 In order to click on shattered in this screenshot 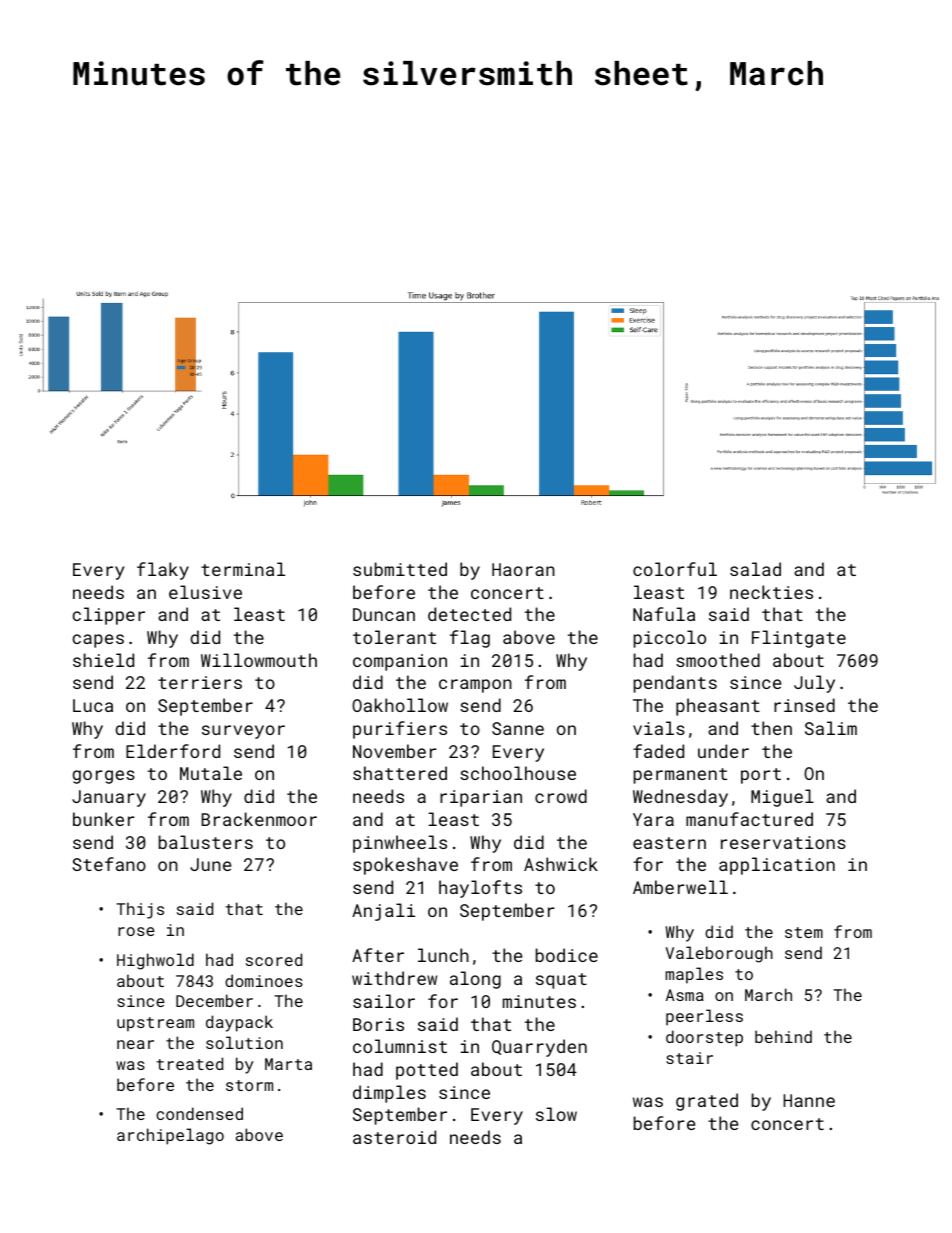, I will do `click(400, 773)`.
